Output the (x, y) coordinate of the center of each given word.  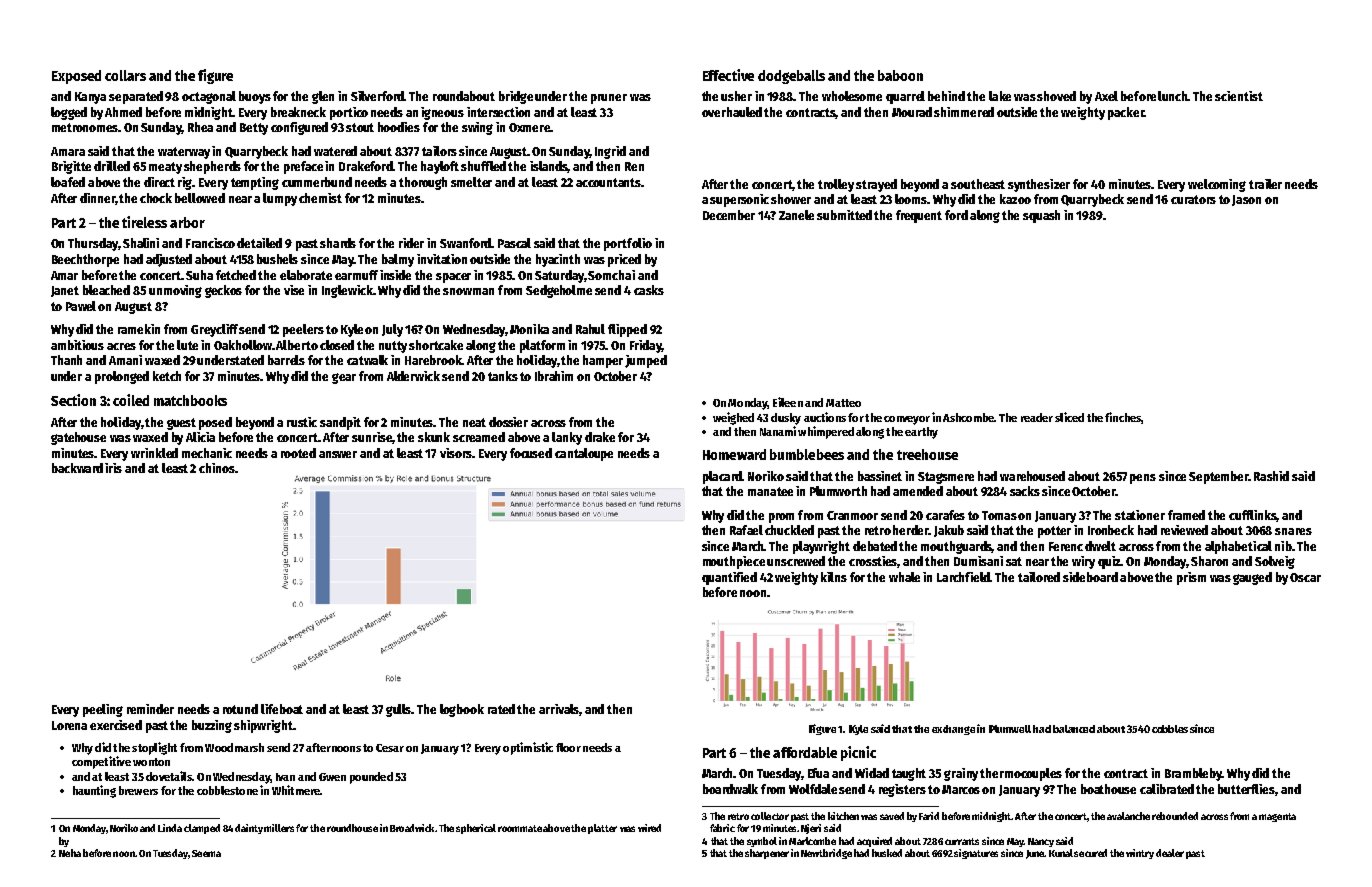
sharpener (767, 854)
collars (125, 75)
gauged (1252, 578)
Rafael (746, 530)
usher (736, 96)
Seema (206, 853)
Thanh (66, 360)
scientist (1239, 96)
